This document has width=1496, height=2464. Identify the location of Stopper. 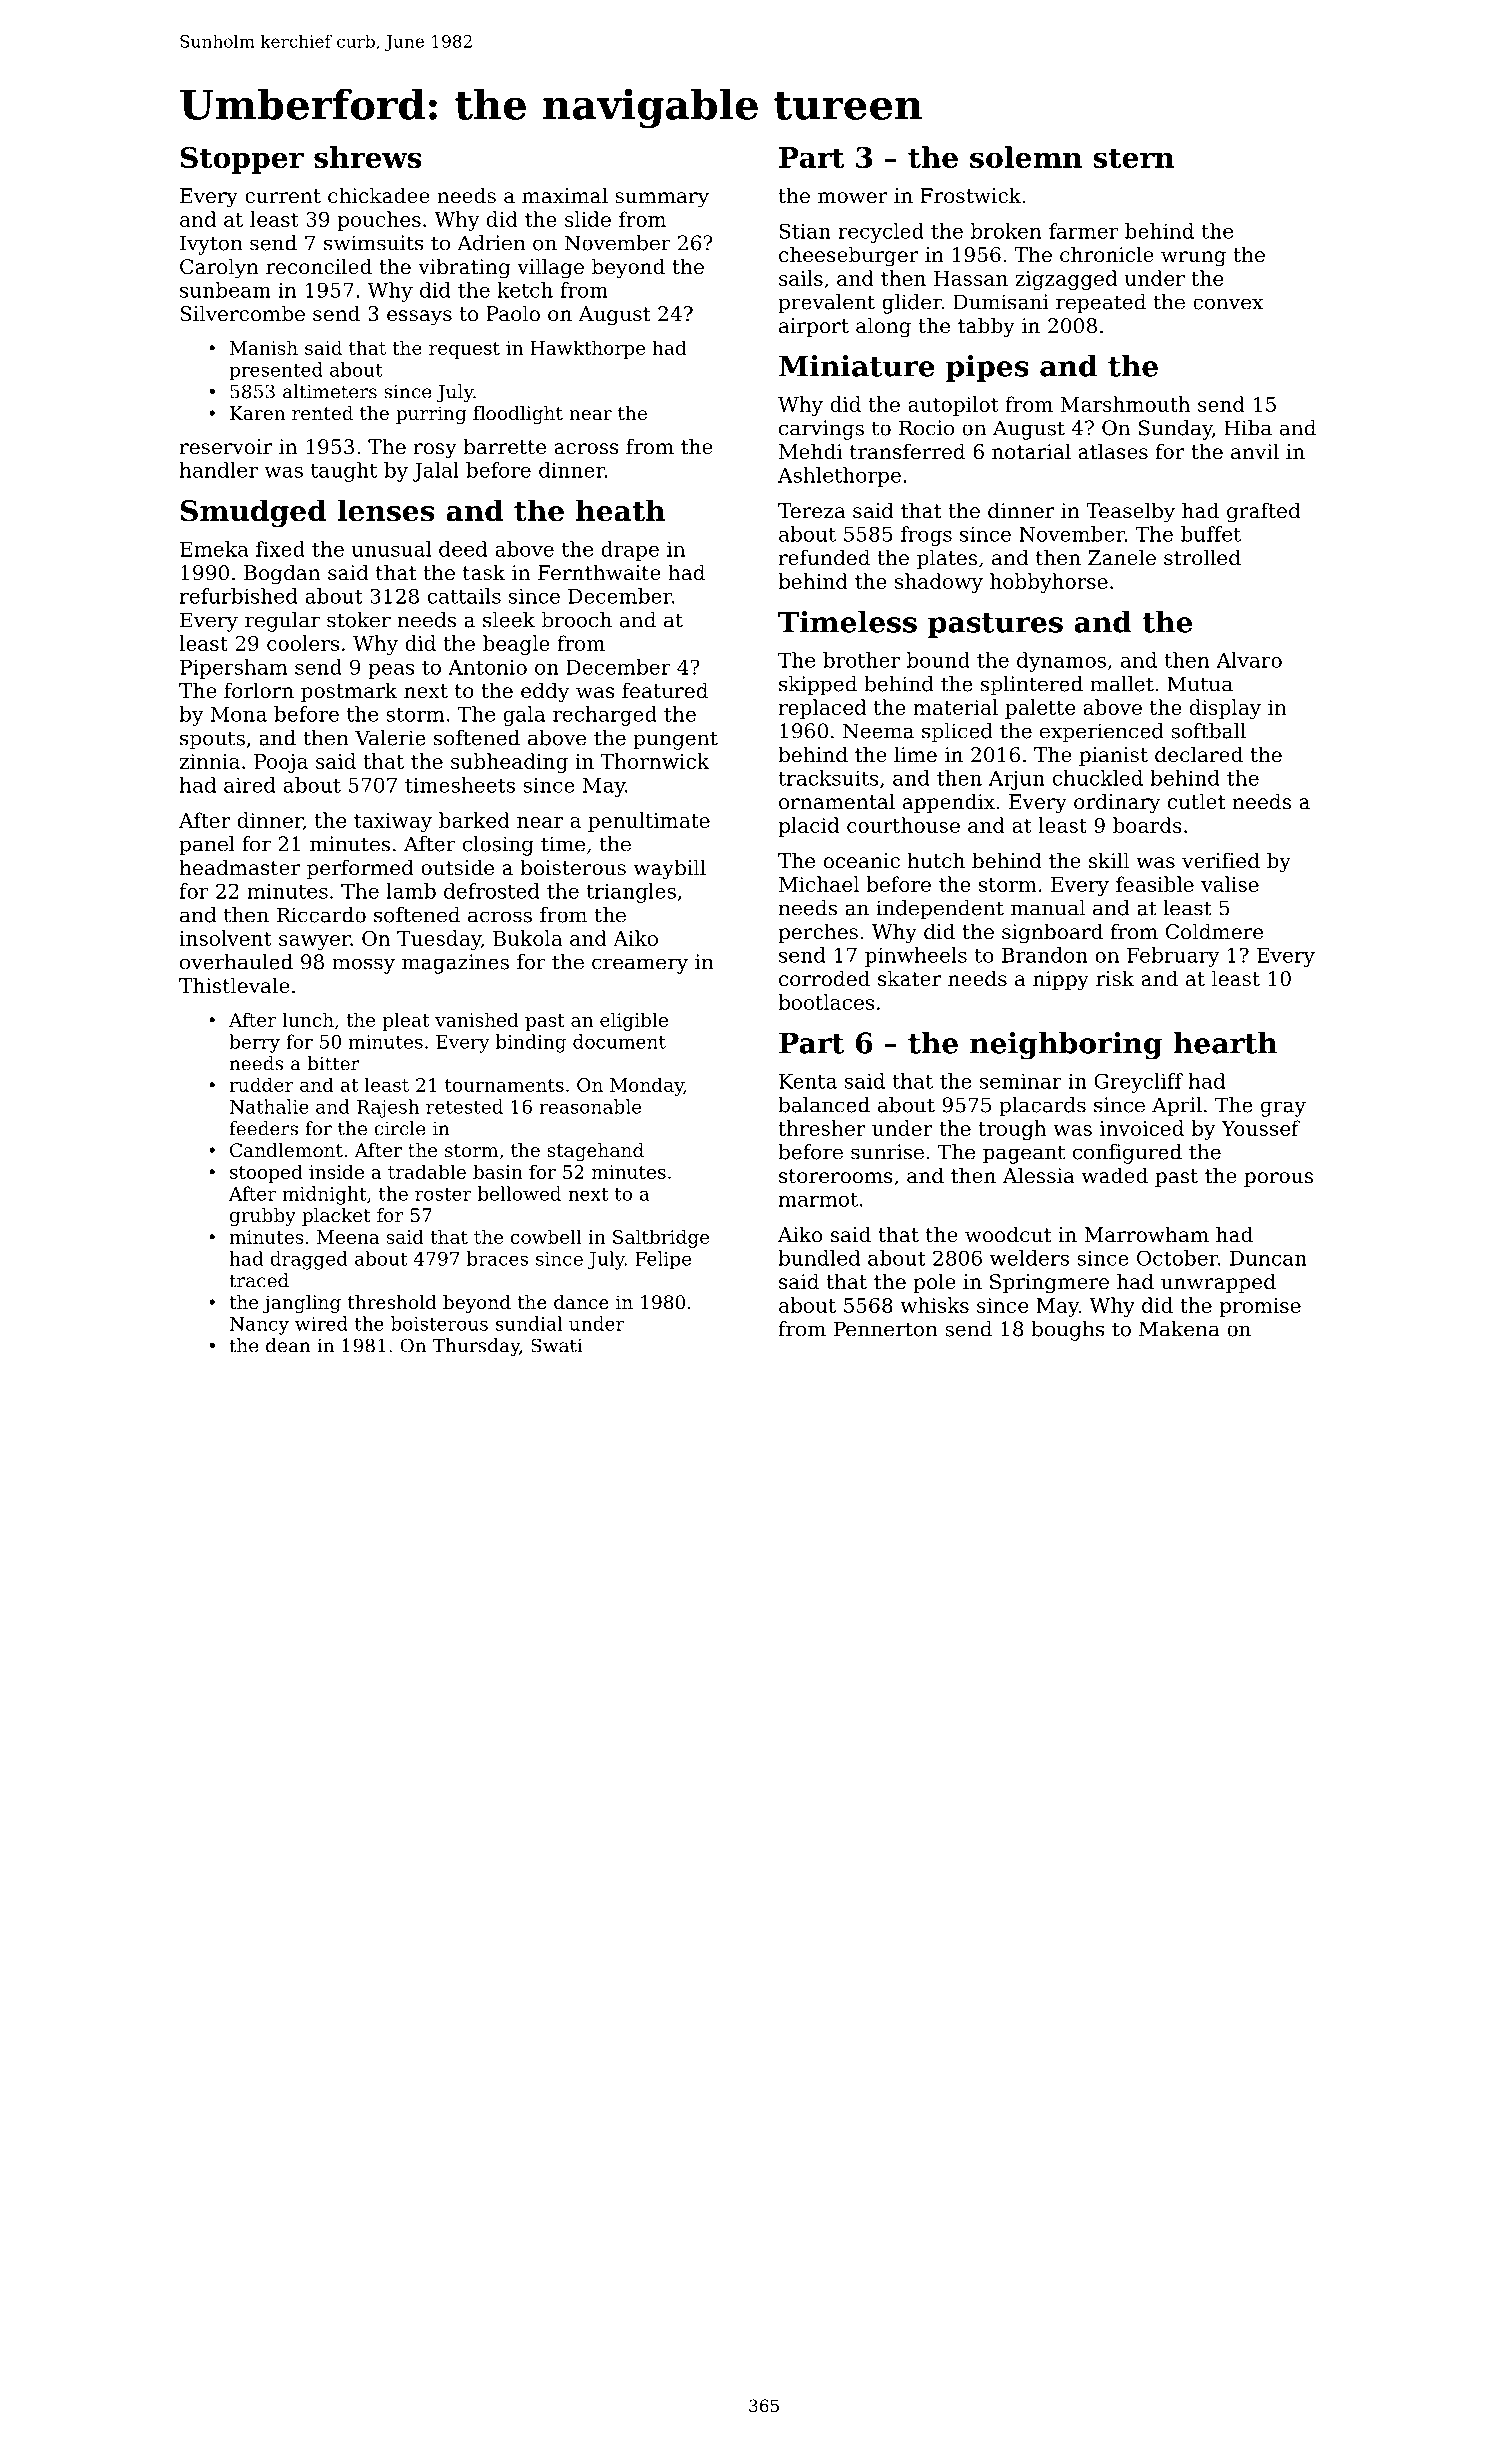
(242, 160).
